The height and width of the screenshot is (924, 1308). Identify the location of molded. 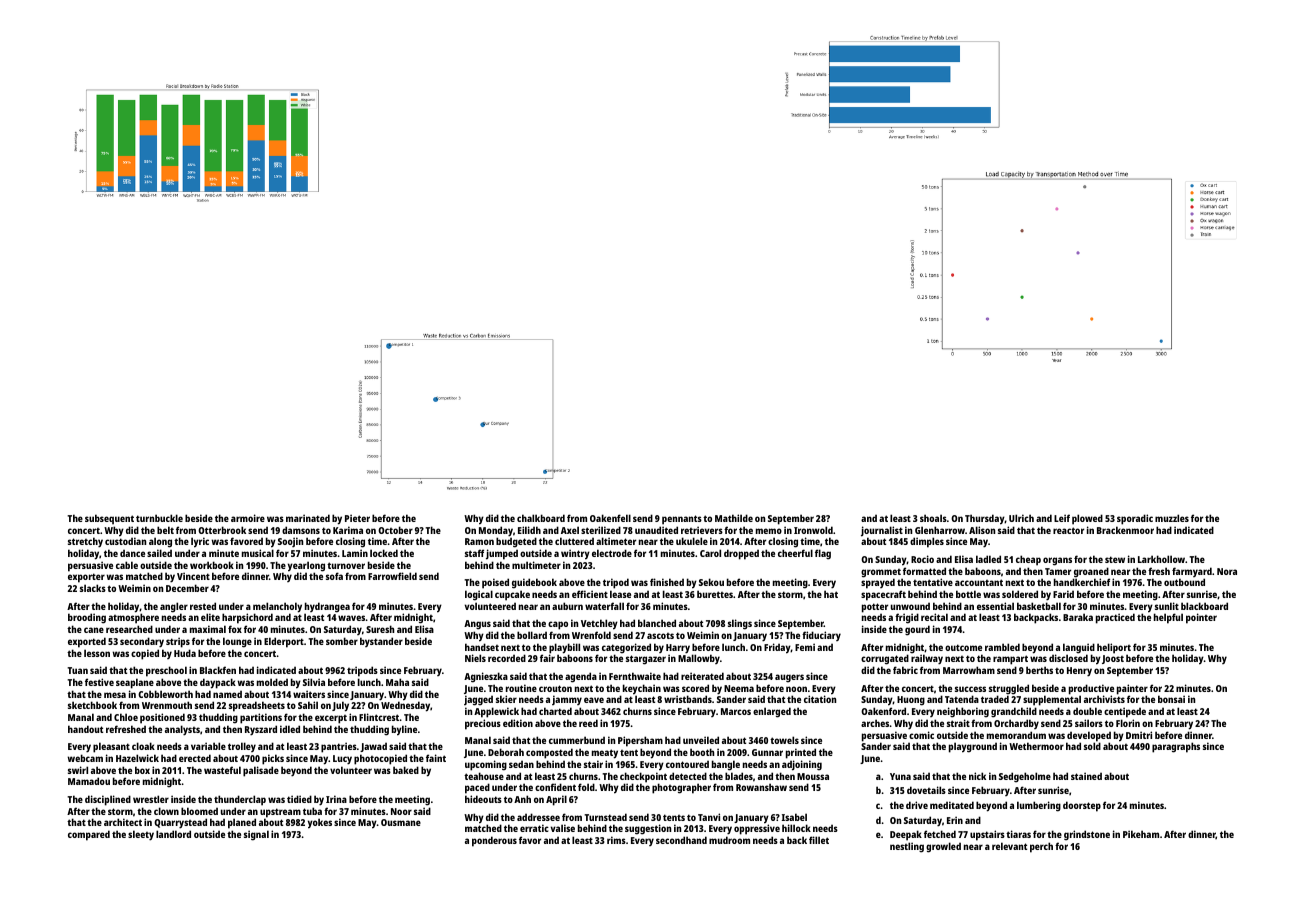
(272, 682).
